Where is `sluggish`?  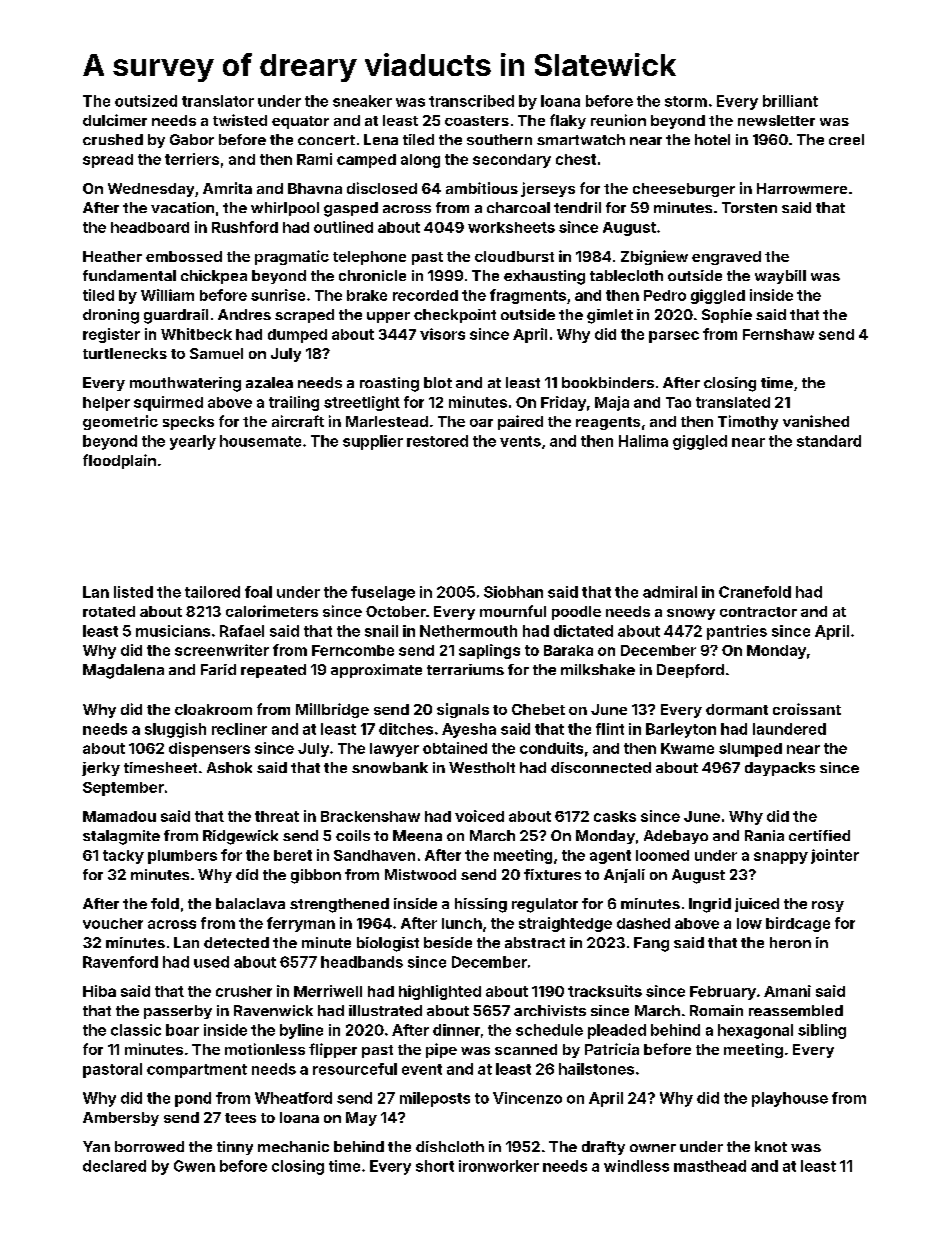
sluggish is located at coordinates (175, 730).
